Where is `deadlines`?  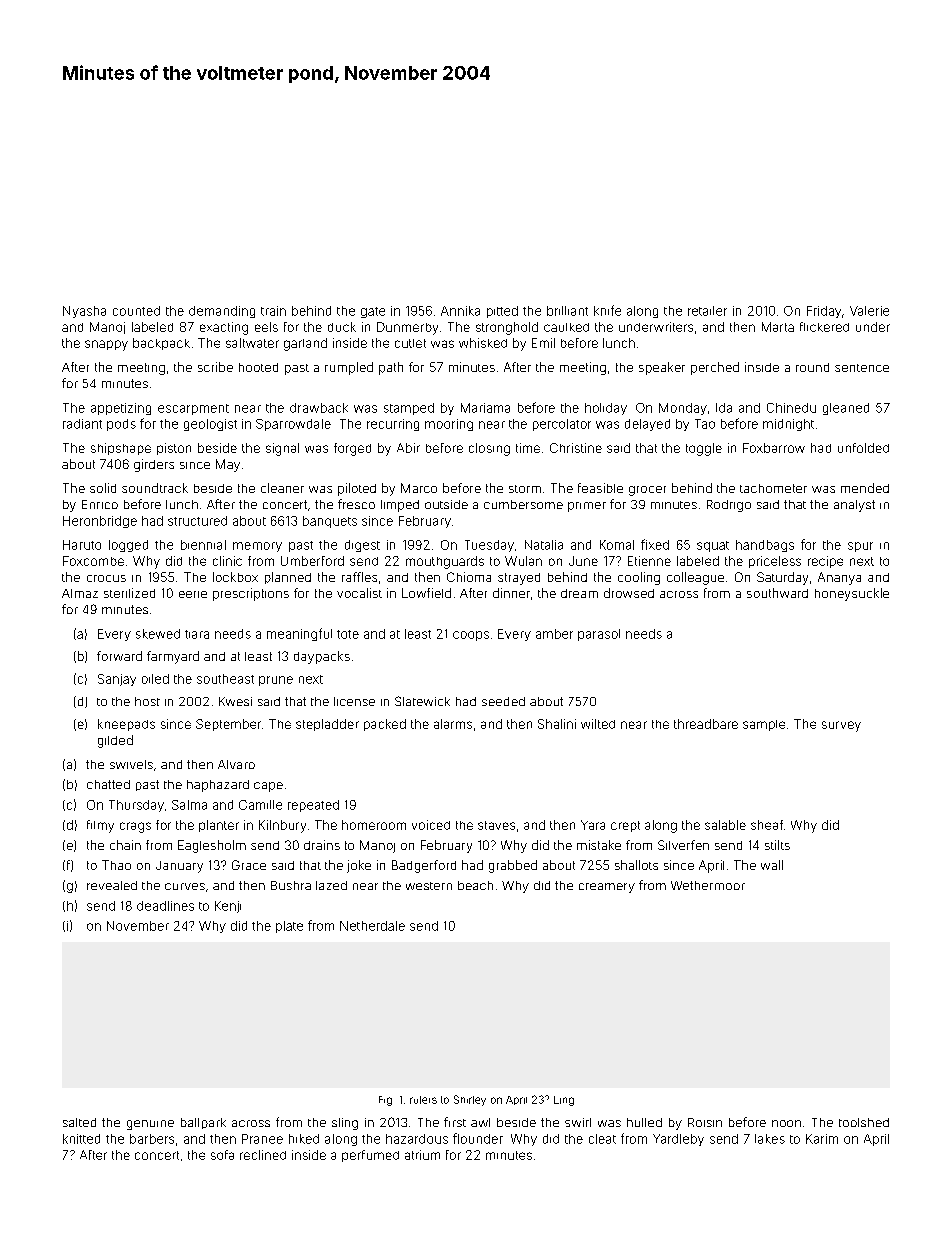
deadlines is located at coordinates (165, 906).
